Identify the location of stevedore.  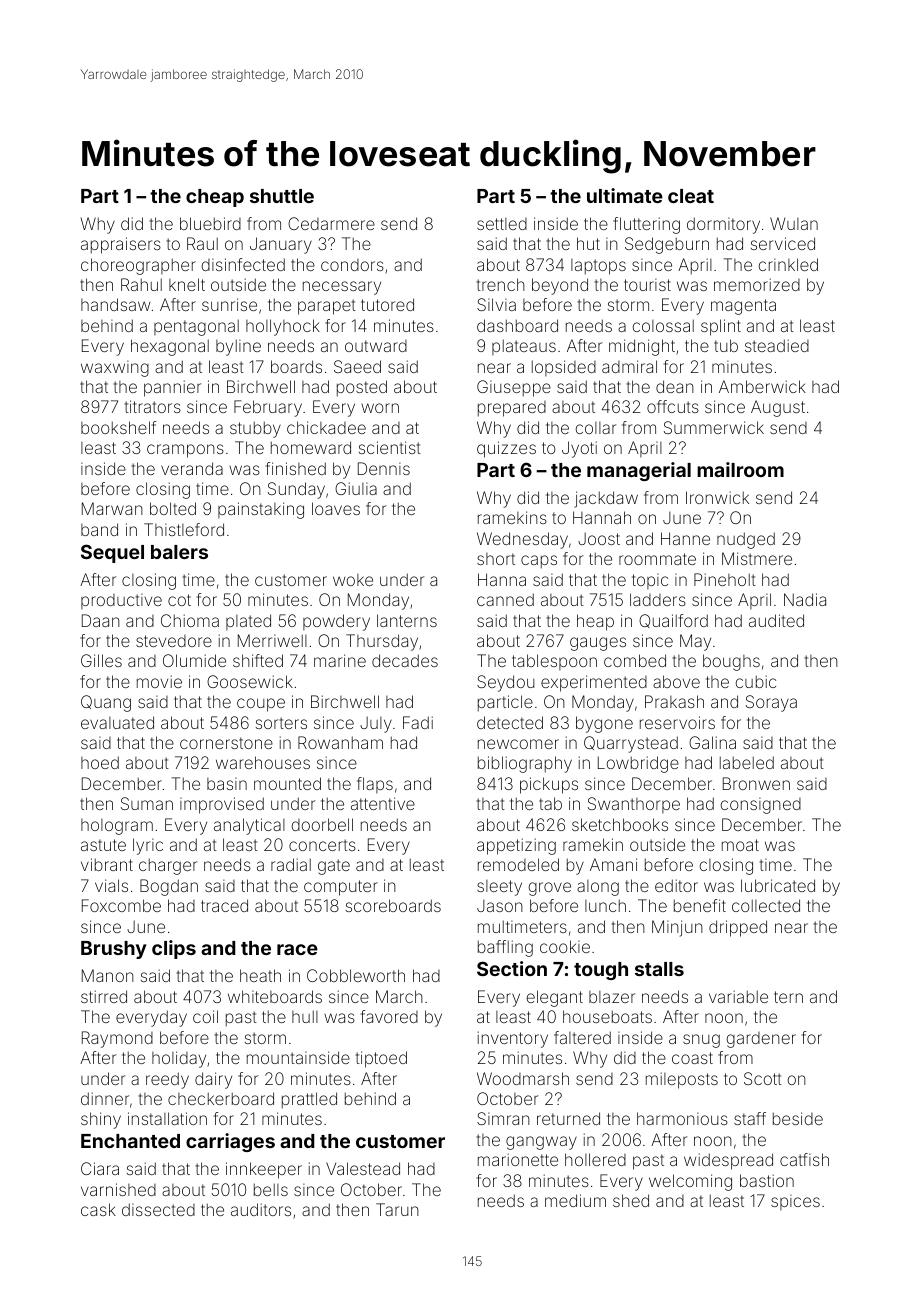
(174, 641).
